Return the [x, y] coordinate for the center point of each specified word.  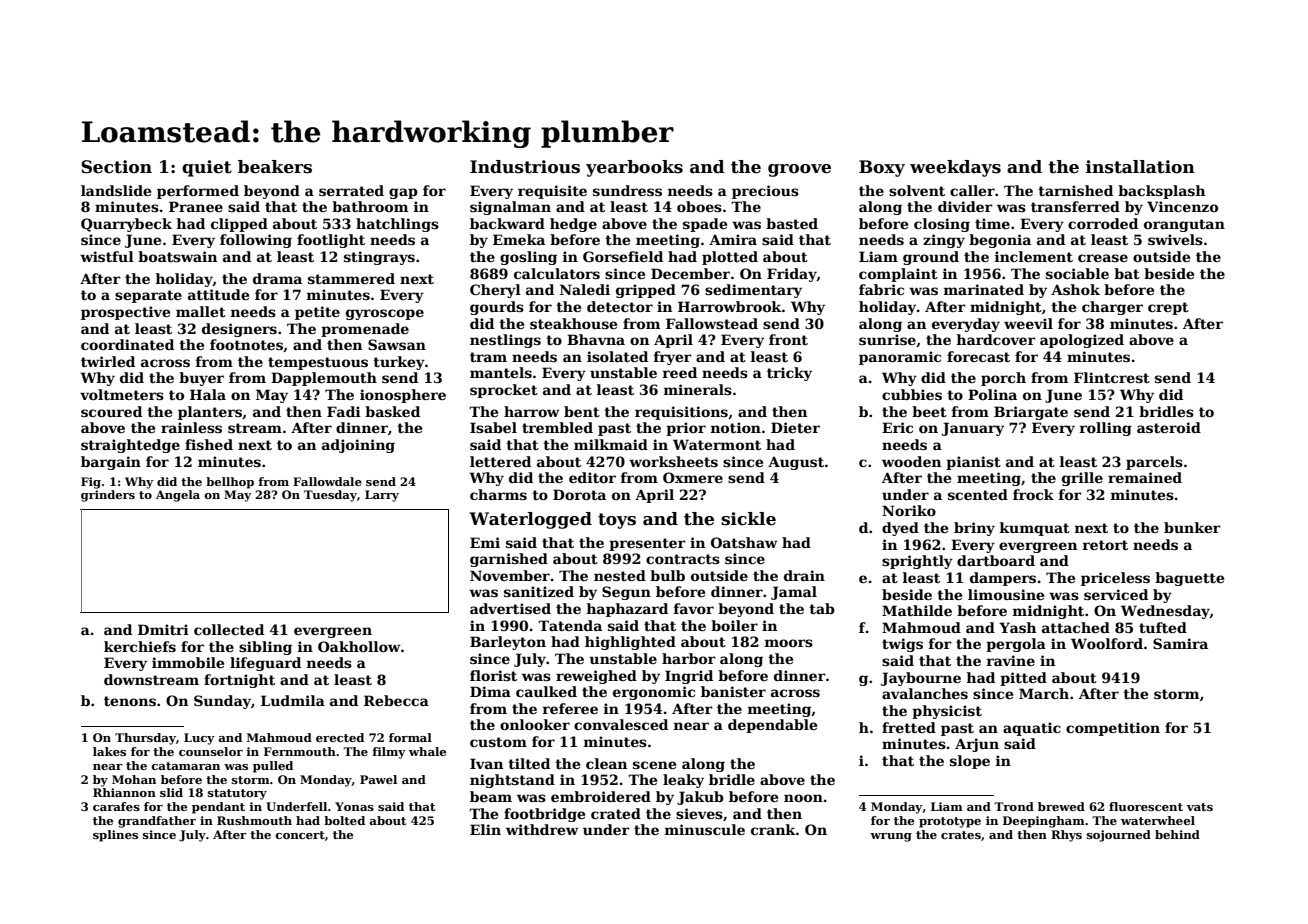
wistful [107, 256]
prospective [125, 313]
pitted [1023, 679]
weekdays [955, 168]
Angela [178, 496]
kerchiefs [140, 646]
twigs [902, 645]
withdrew [542, 829]
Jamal [794, 593]
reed [680, 372]
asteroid [1169, 427]
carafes [116, 806]
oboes [699, 206]
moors [789, 643]
